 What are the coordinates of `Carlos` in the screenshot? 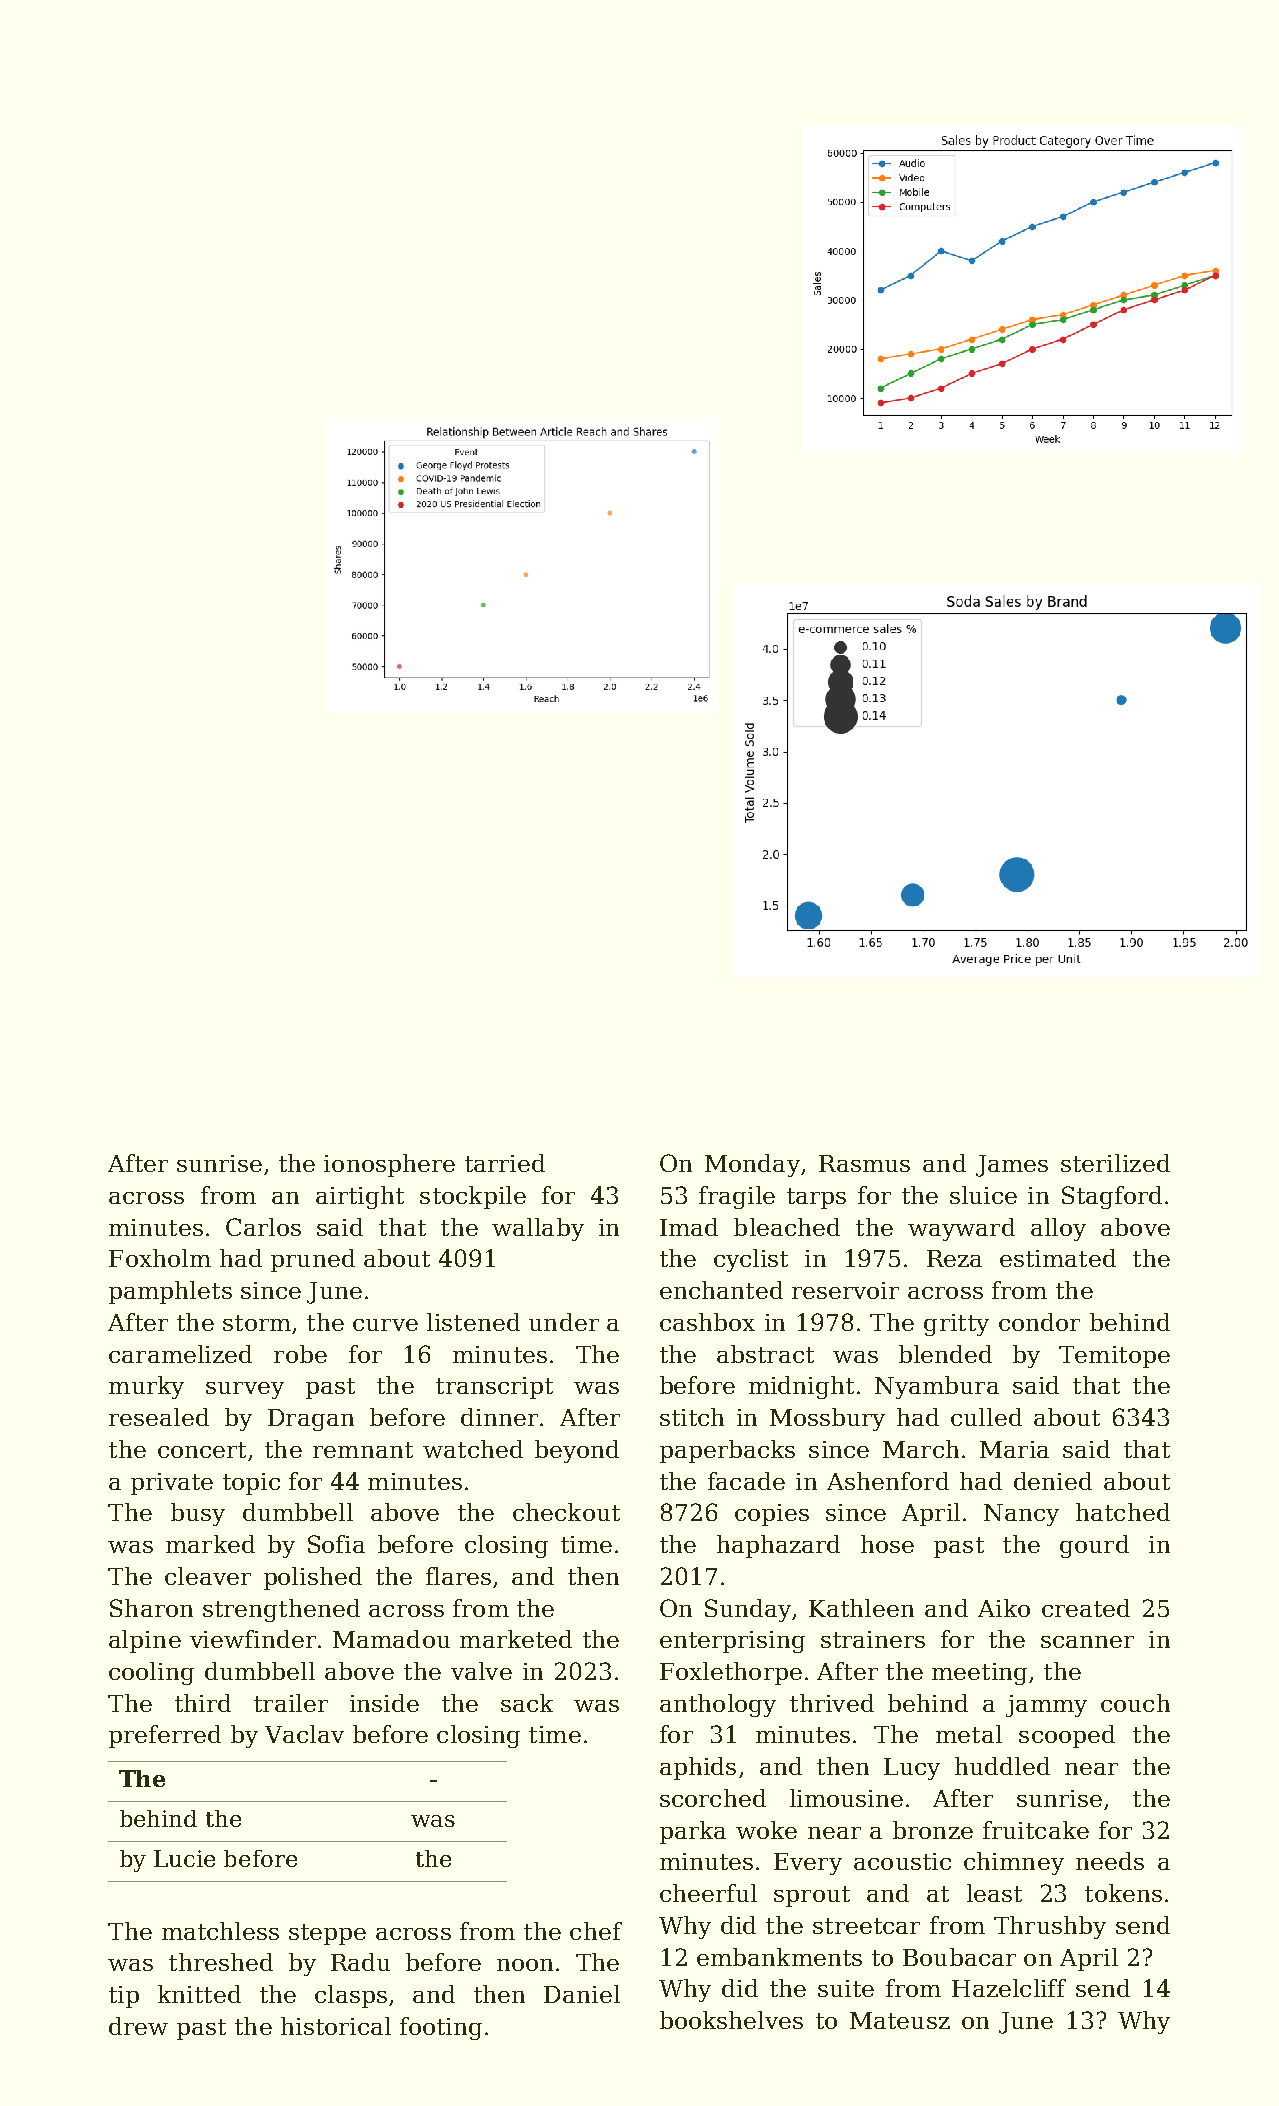 It's located at (263, 1227).
